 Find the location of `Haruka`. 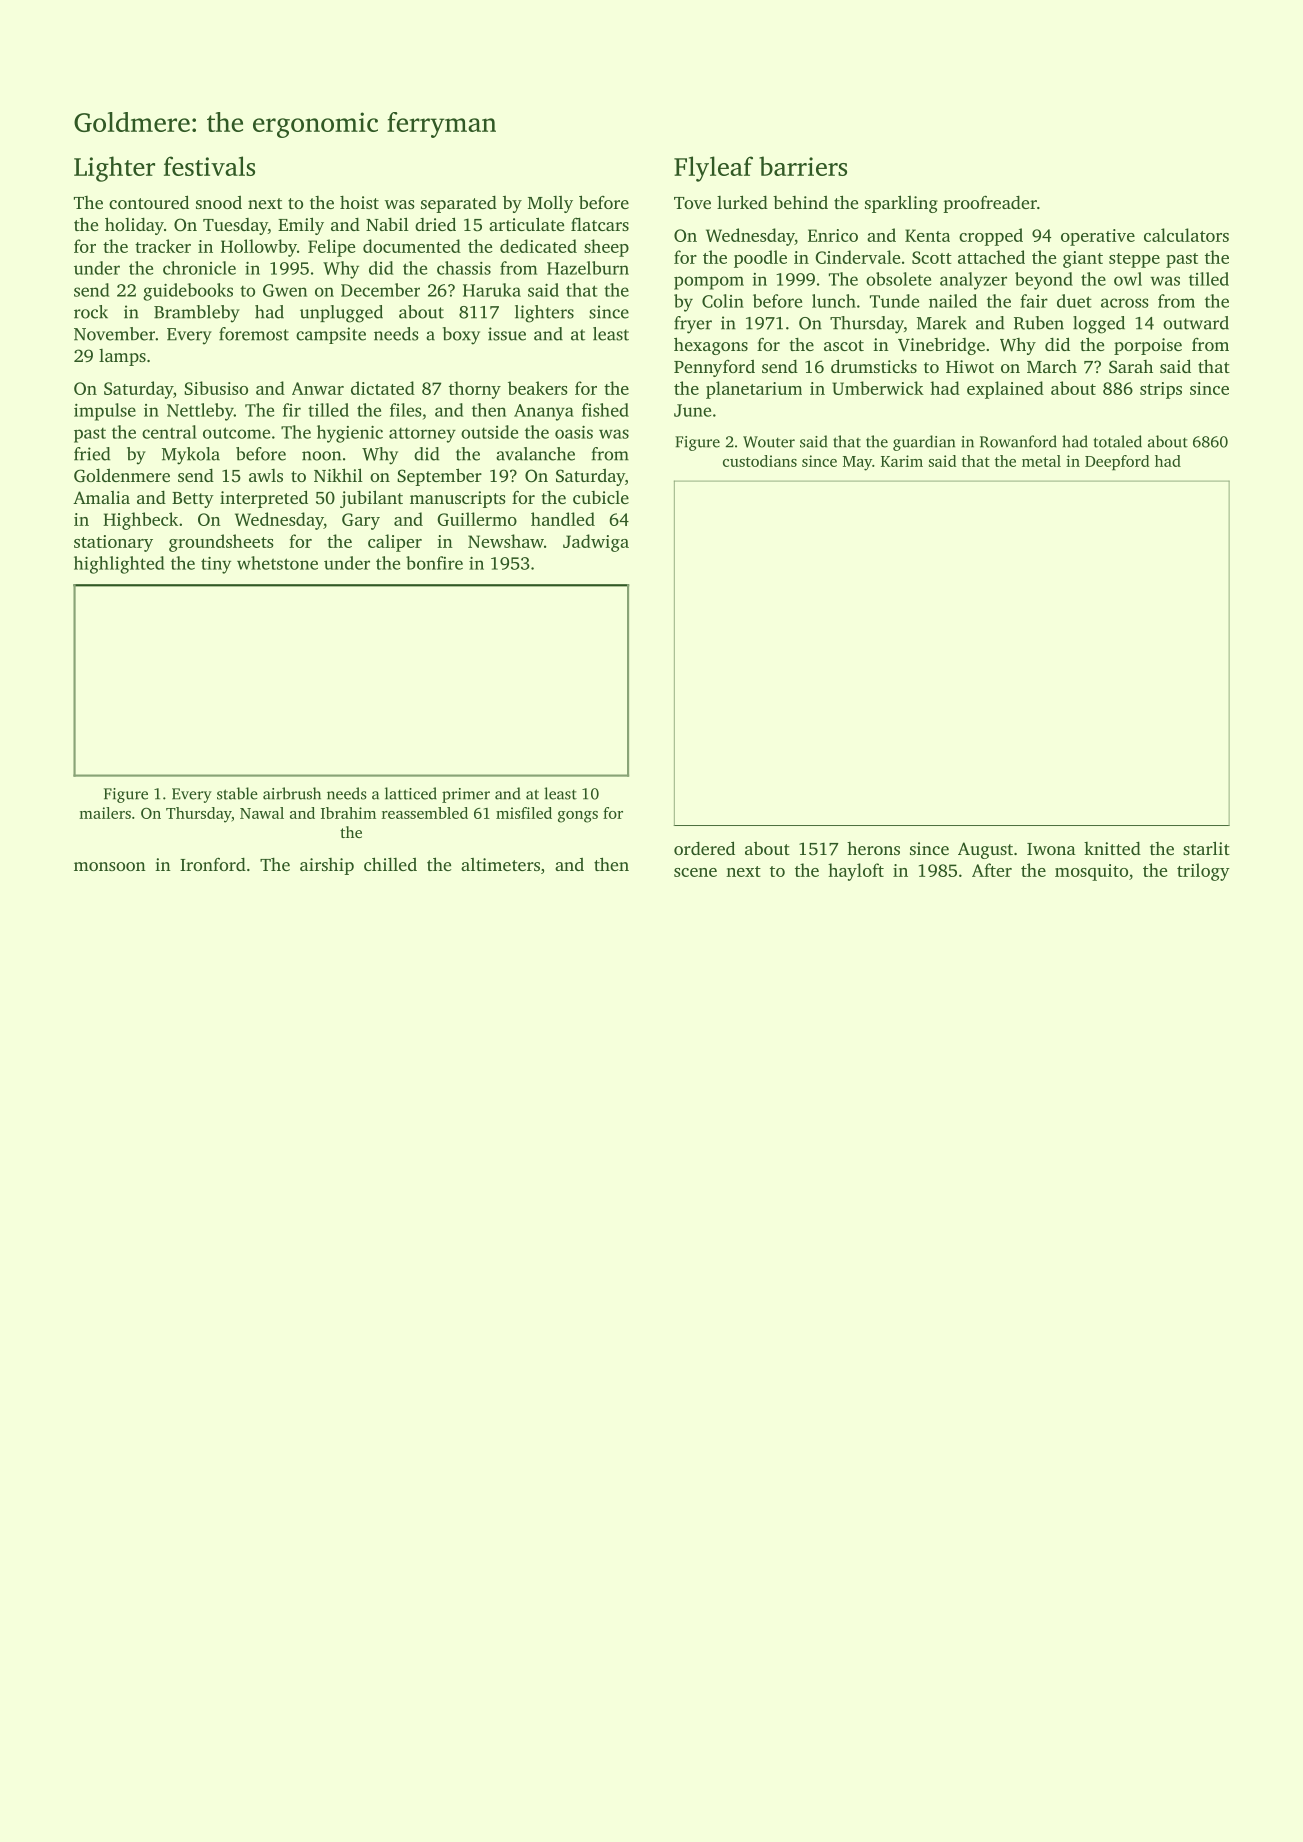

Haruka is located at coordinates (492, 290).
